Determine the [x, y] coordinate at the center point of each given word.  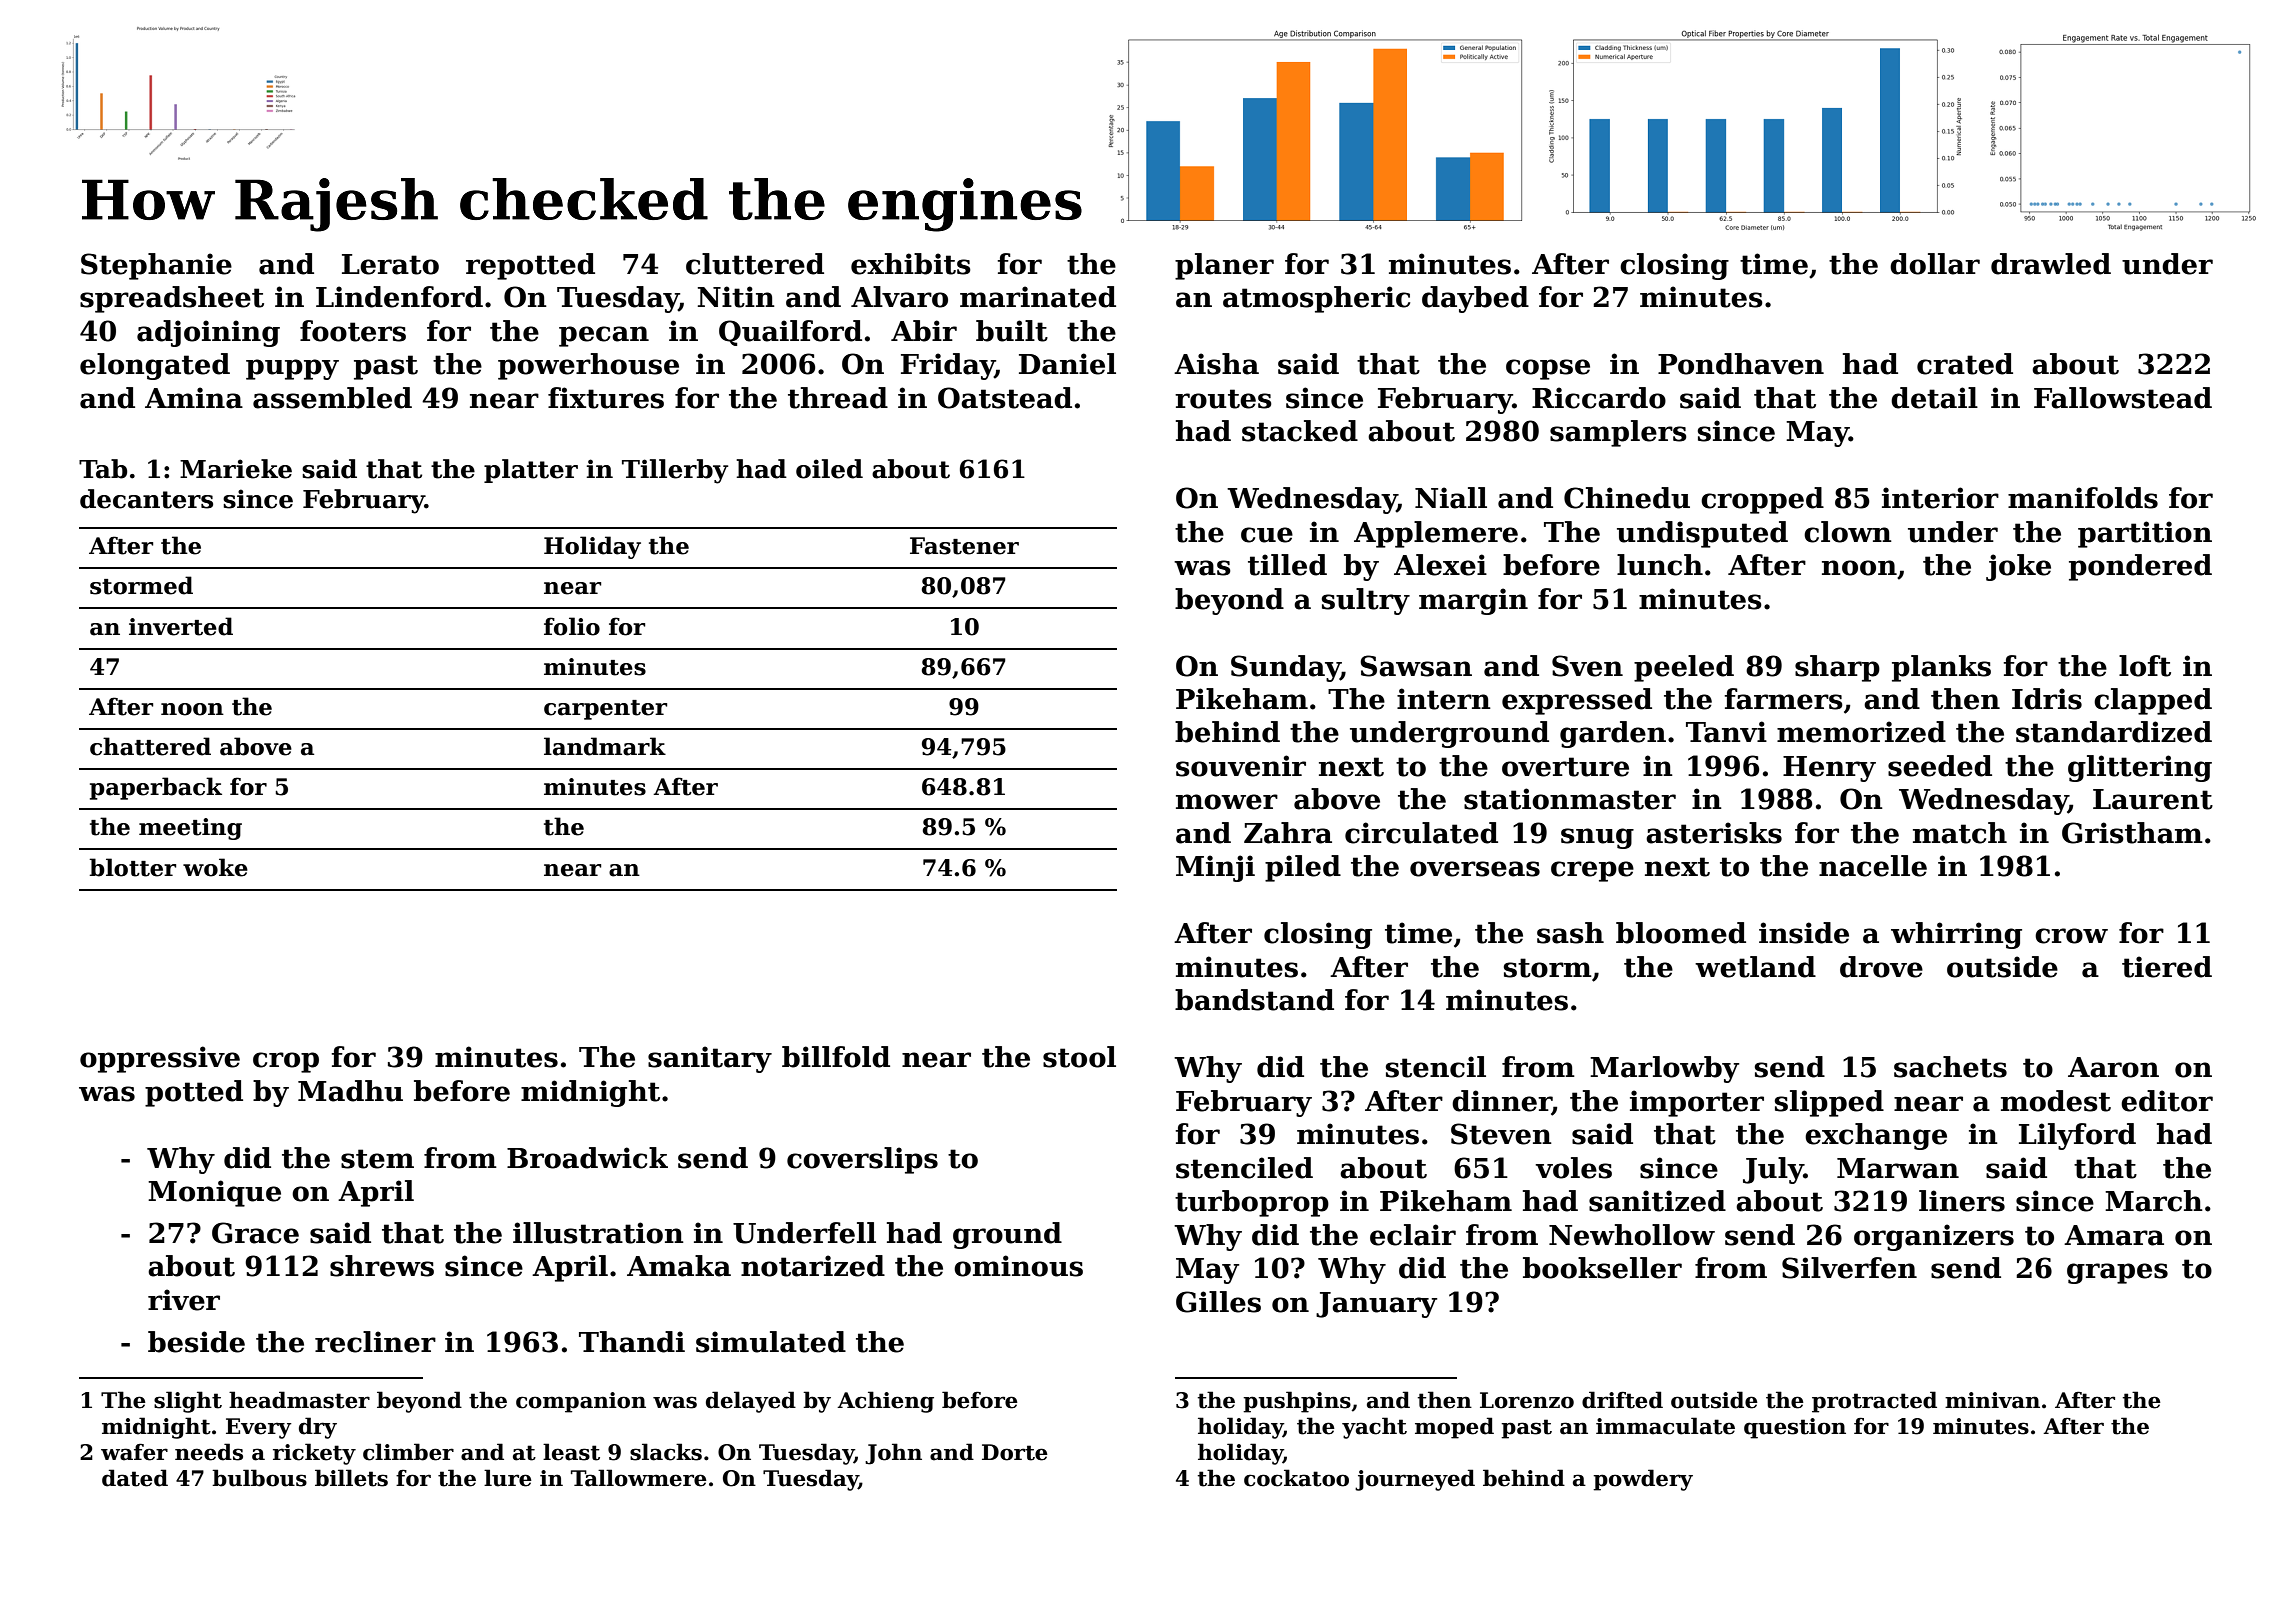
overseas [1475, 869]
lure [508, 1478]
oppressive [160, 1059]
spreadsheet [172, 299]
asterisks [1714, 833]
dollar [1935, 264]
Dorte [1015, 1452]
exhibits [911, 264]
